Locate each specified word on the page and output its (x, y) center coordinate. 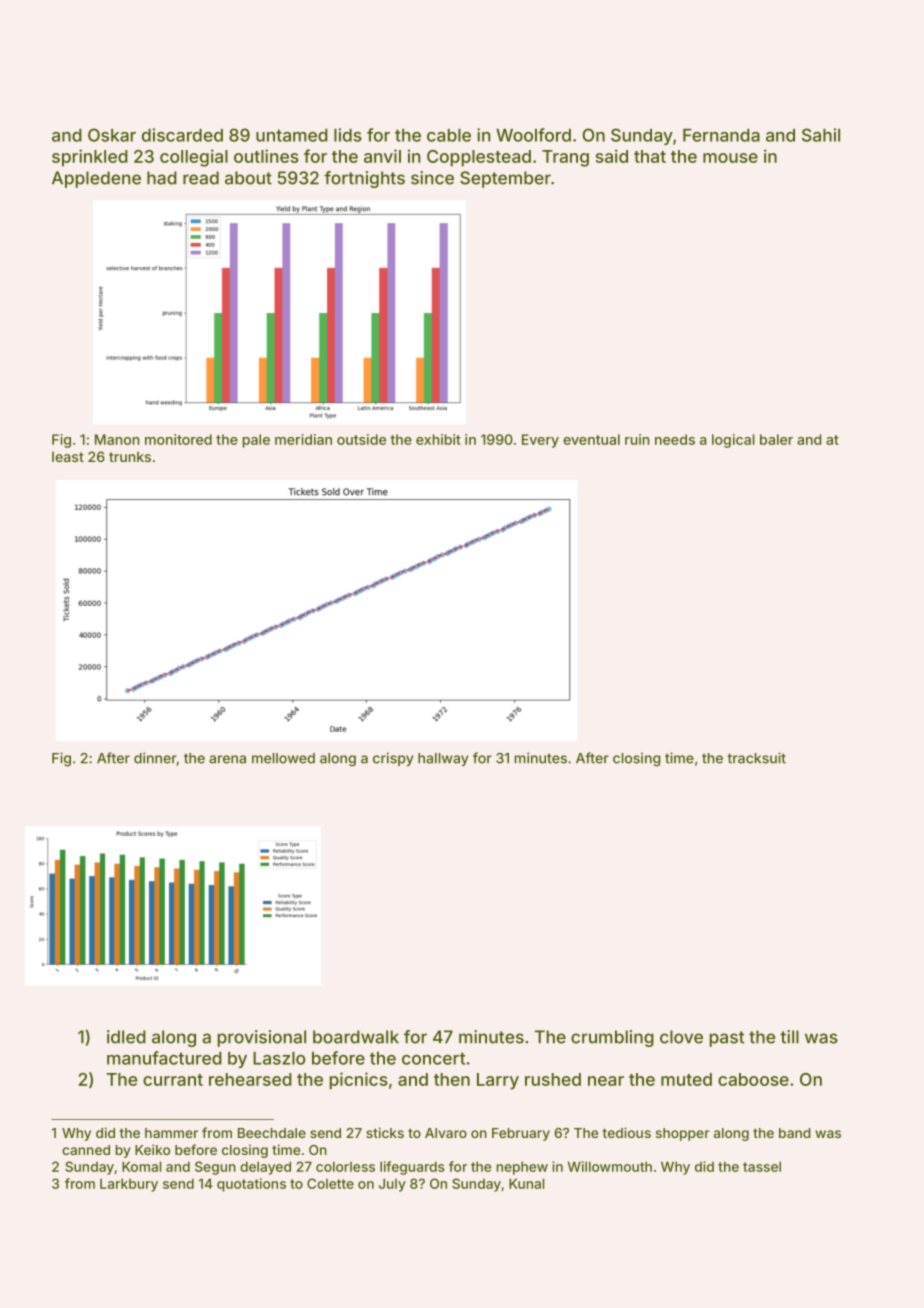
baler (776, 439)
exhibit (438, 439)
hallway (443, 759)
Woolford (533, 135)
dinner (155, 759)
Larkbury (129, 1185)
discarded (182, 135)
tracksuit (756, 758)
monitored (178, 439)
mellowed (283, 758)
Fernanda (721, 135)
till (789, 1037)
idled (126, 1037)
